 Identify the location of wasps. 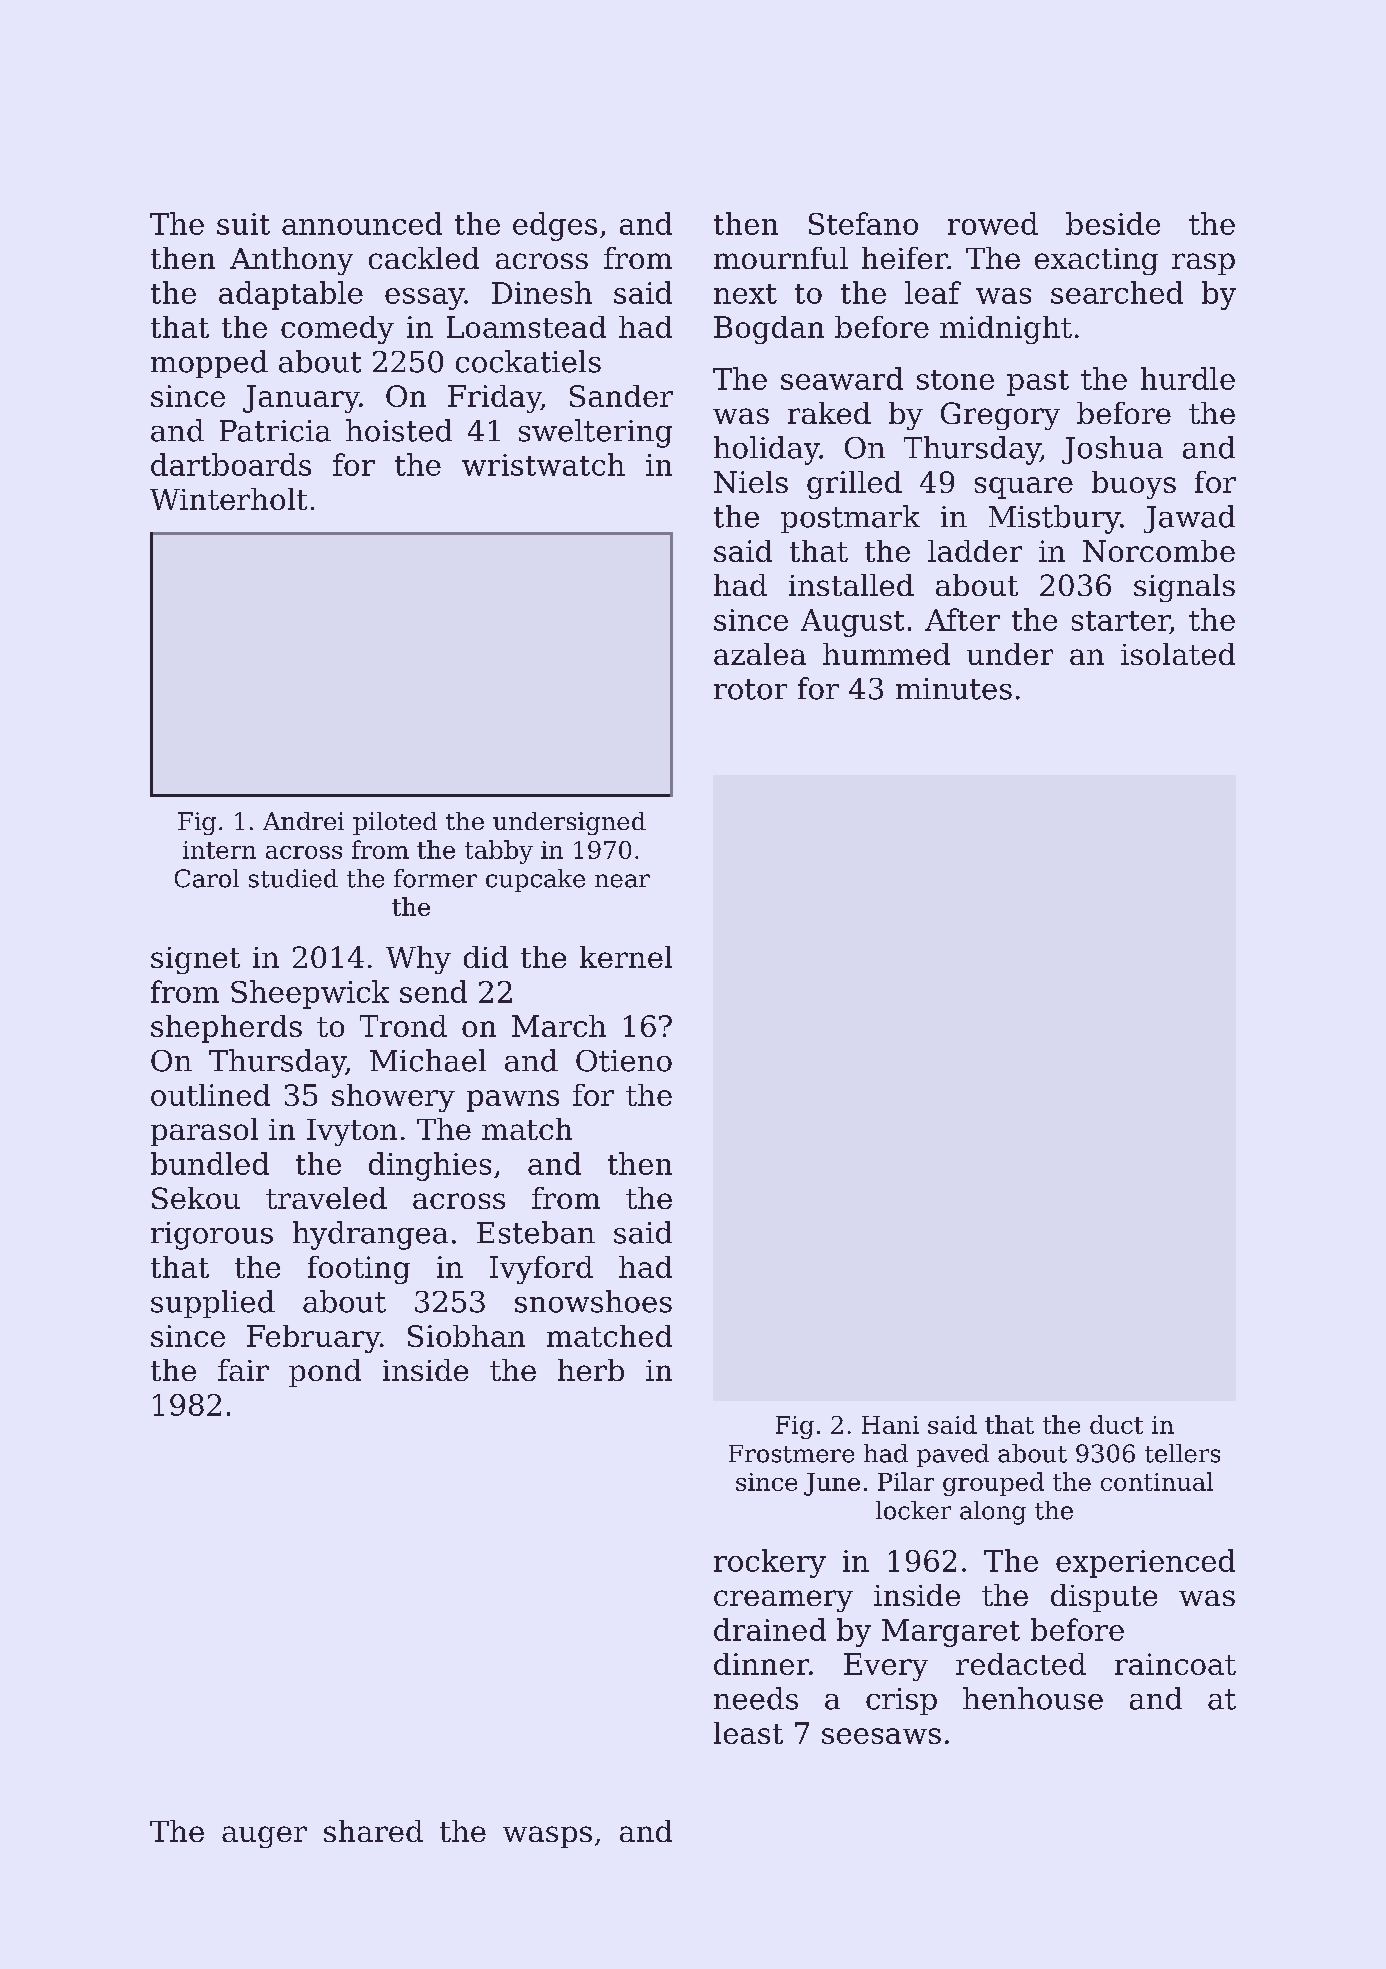
(547, 1837).
